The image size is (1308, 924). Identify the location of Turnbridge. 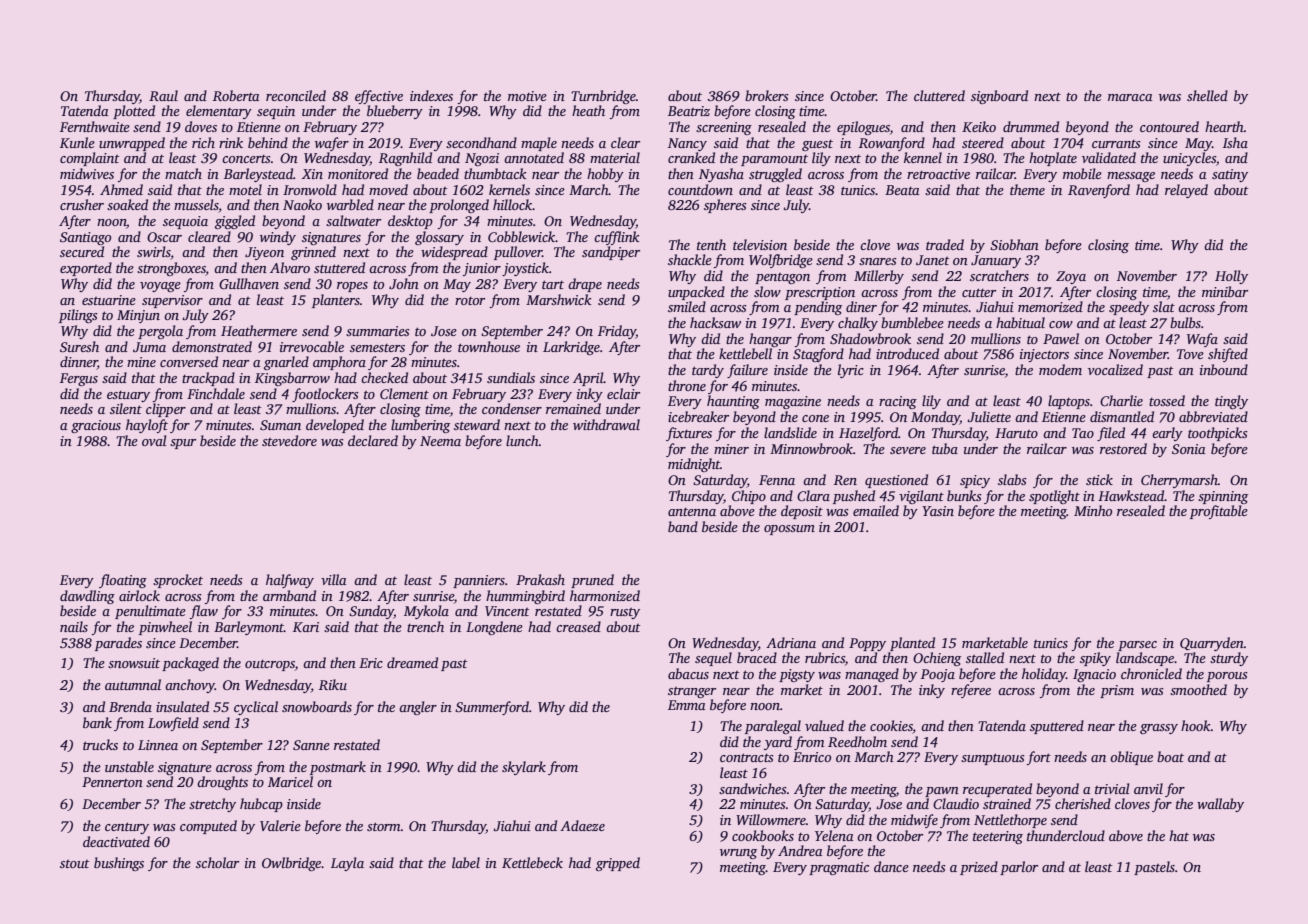
(603, 97).
